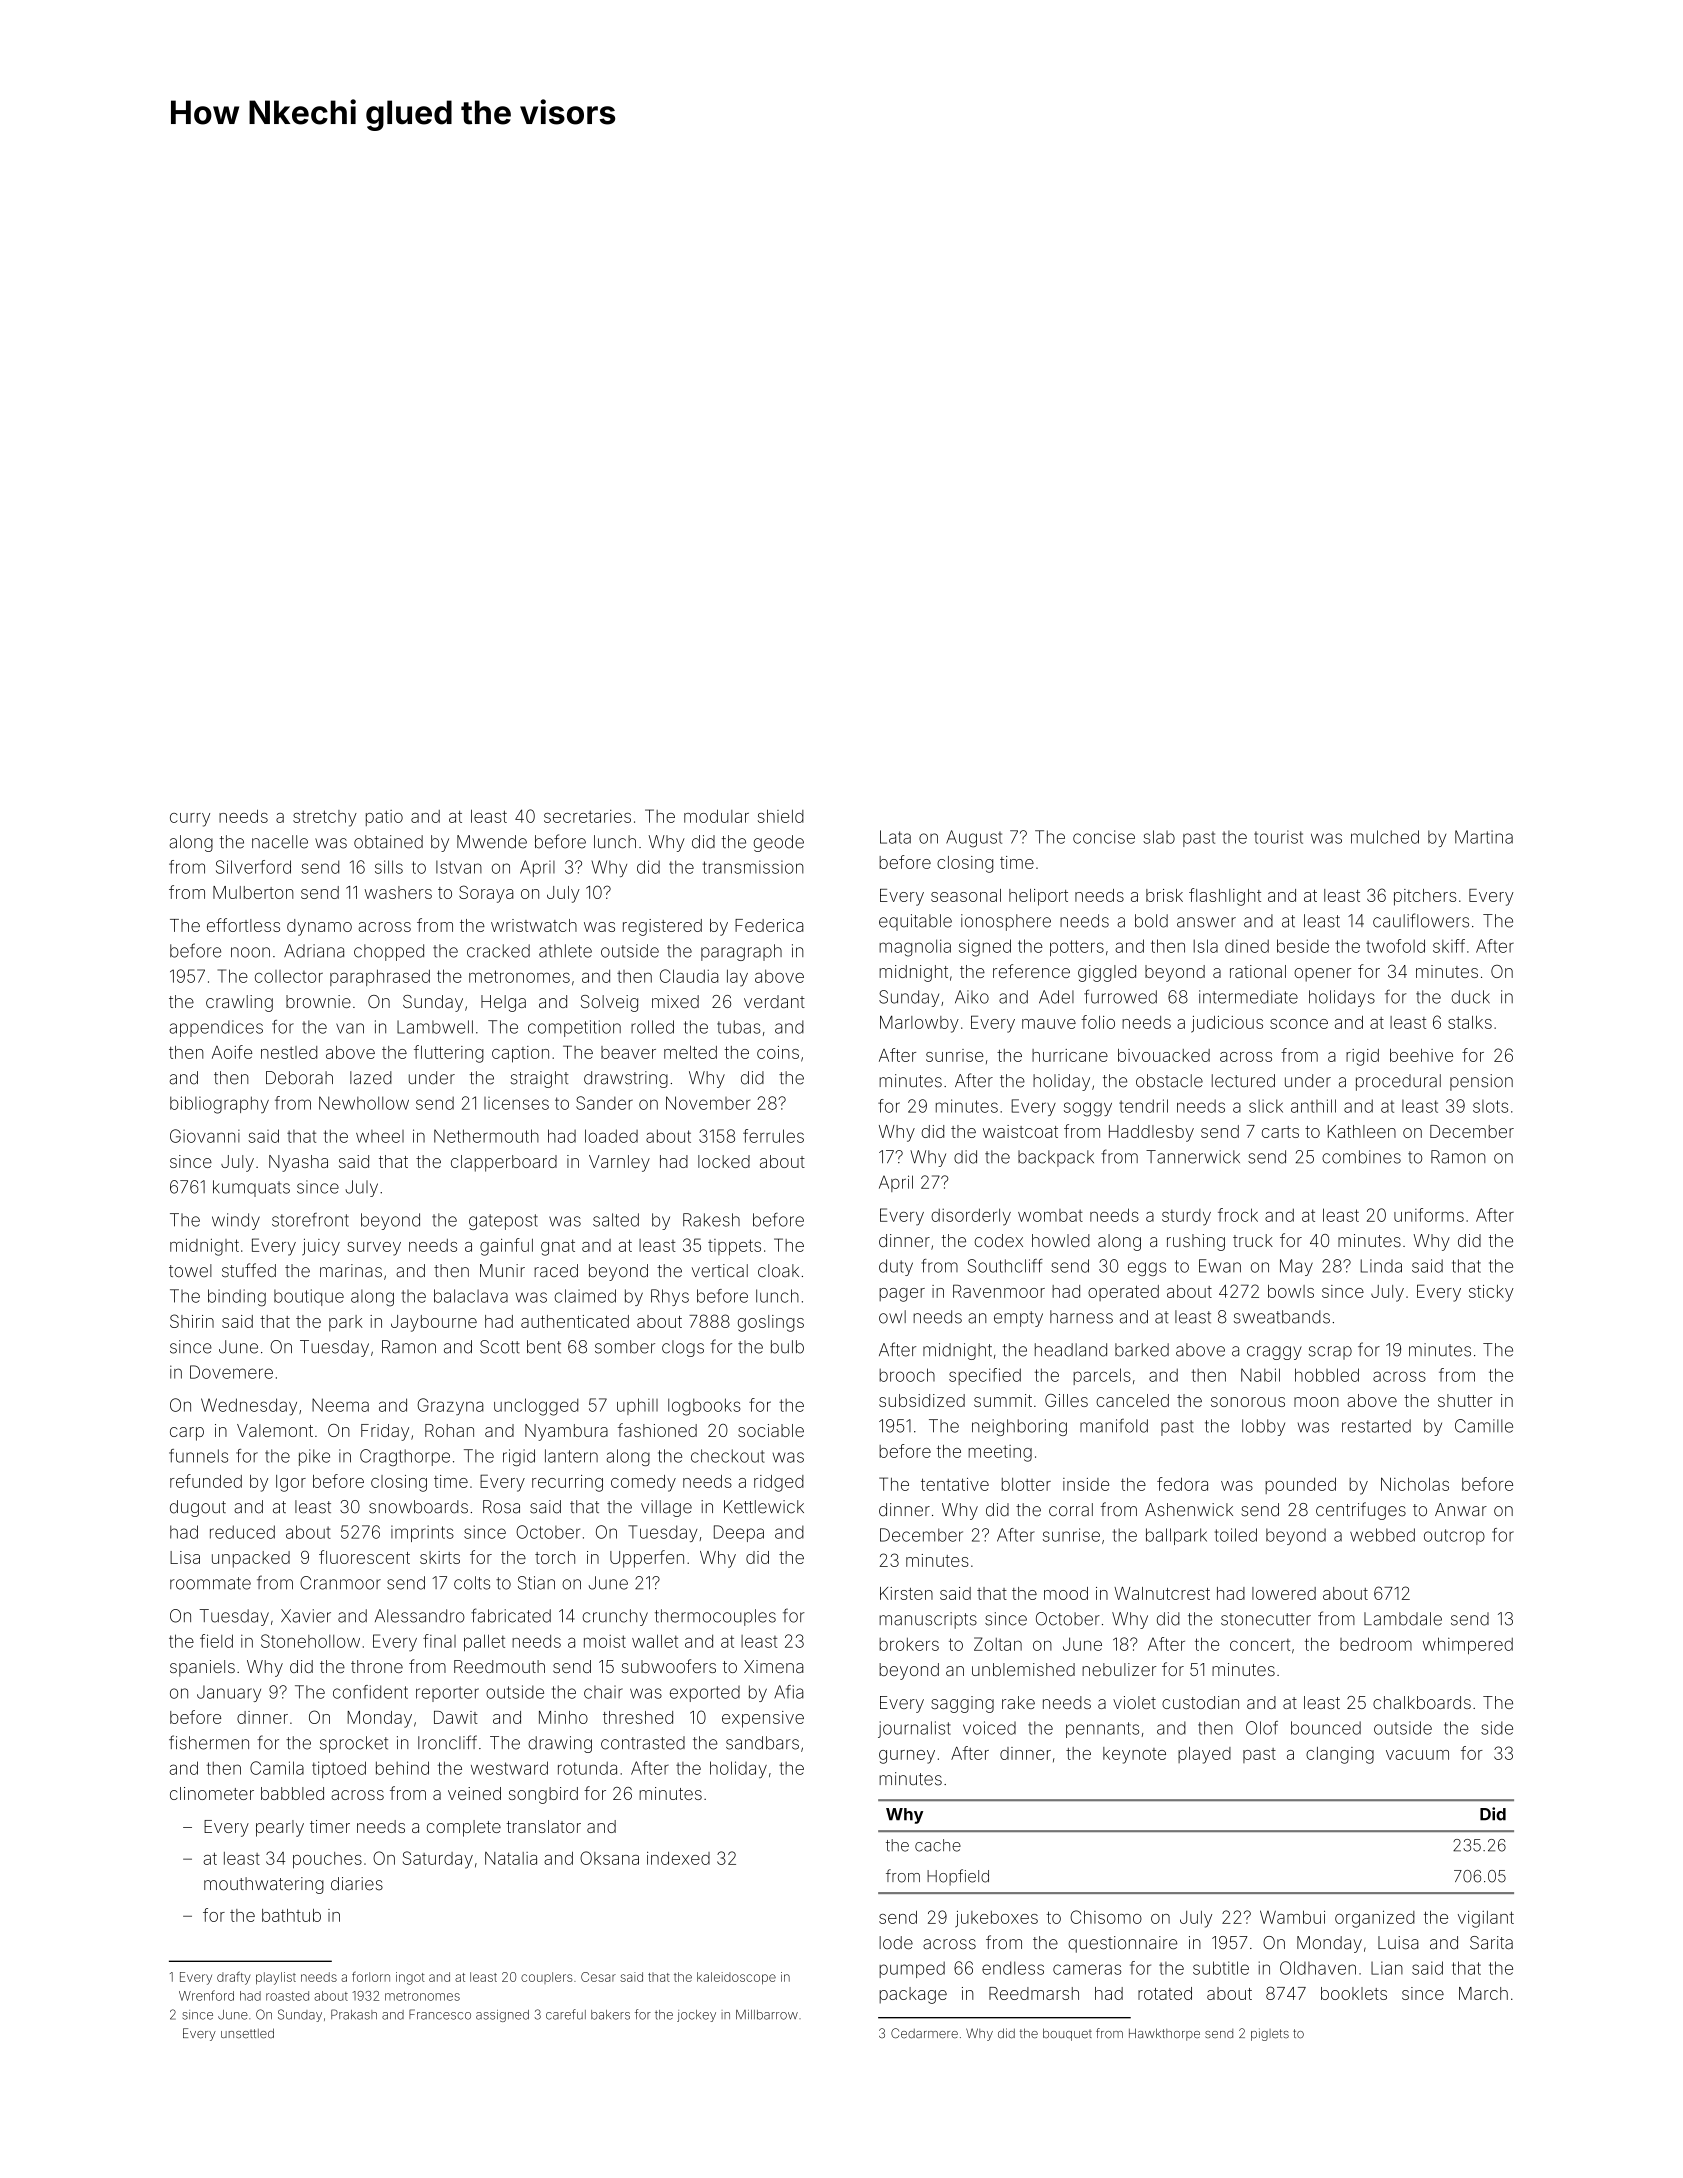 This screenshot has width=1683, height=2178. Describe the element at coordinates (781, 816) in the screenshot. I see `shield` at that location.
